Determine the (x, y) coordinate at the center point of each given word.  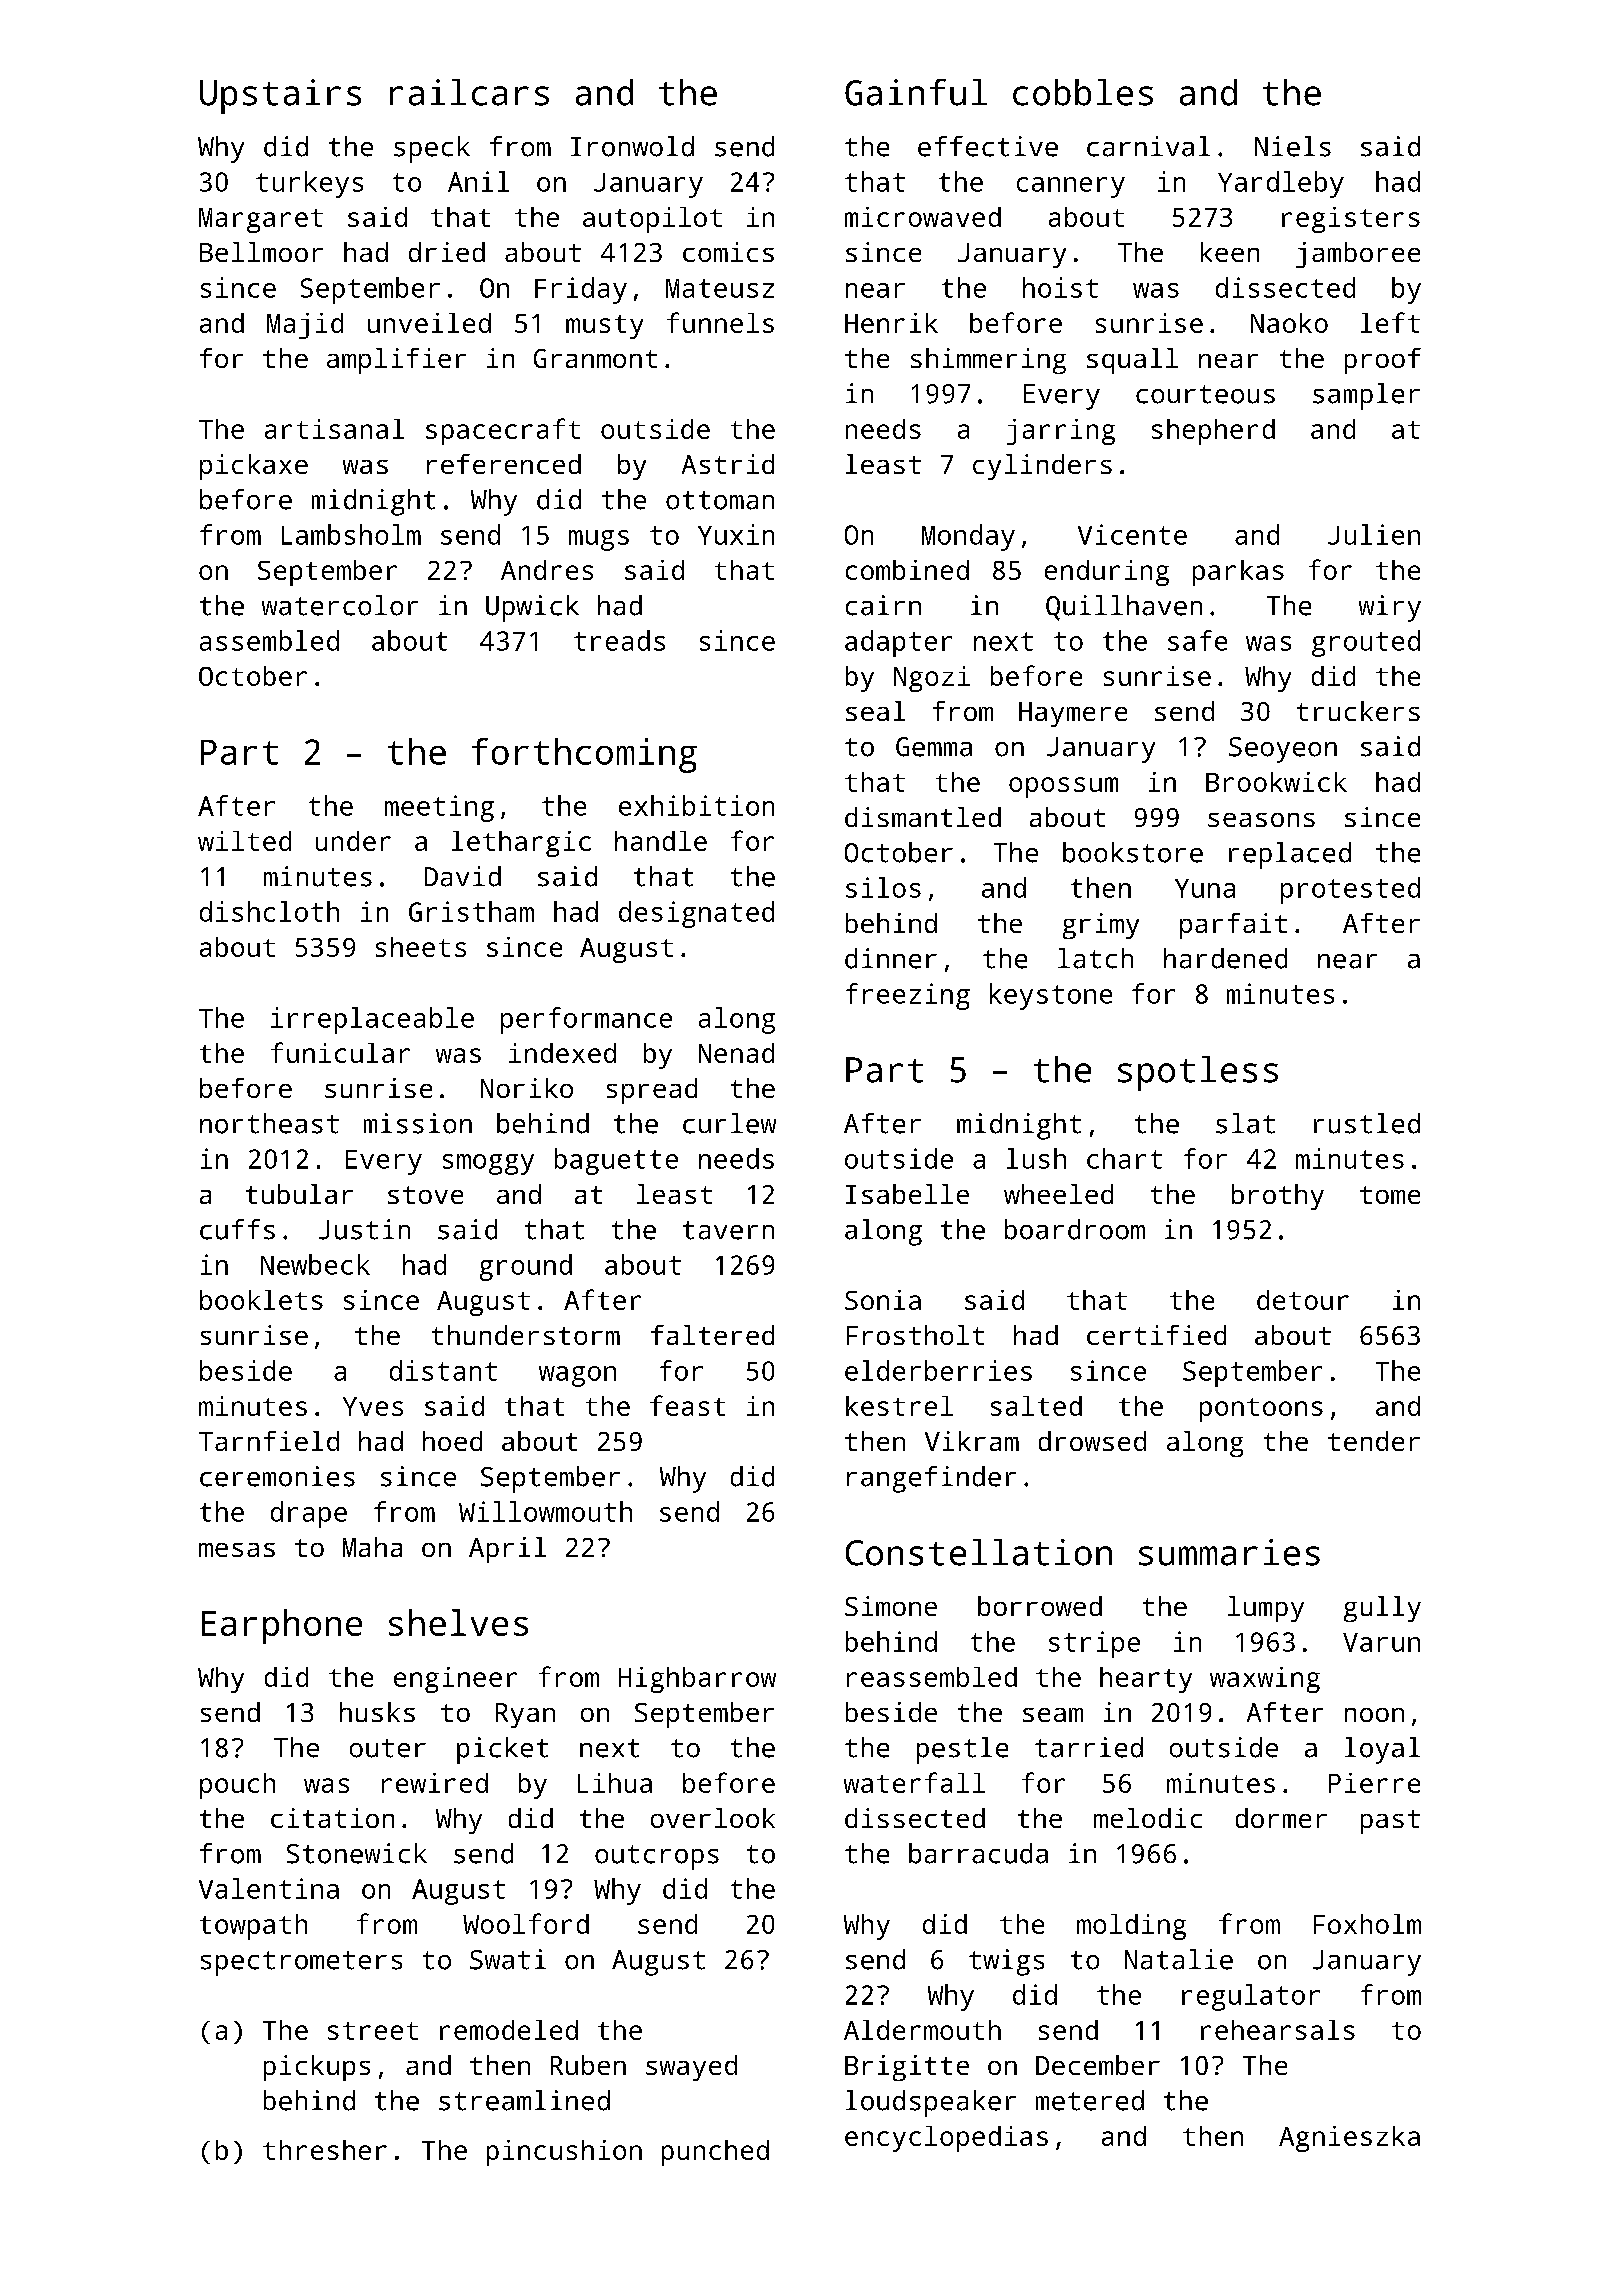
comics (728, 252)
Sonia (883, 1300)
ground (526, 1267)
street (373, 2031)
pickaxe (254, 467)
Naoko (1289, 323)
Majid (305, 326)
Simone (891, 1606)
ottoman (720, 500)
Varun (1381, 1642)
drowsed (1092, 1441)
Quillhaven (1124, 608)
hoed (452, 1441)
